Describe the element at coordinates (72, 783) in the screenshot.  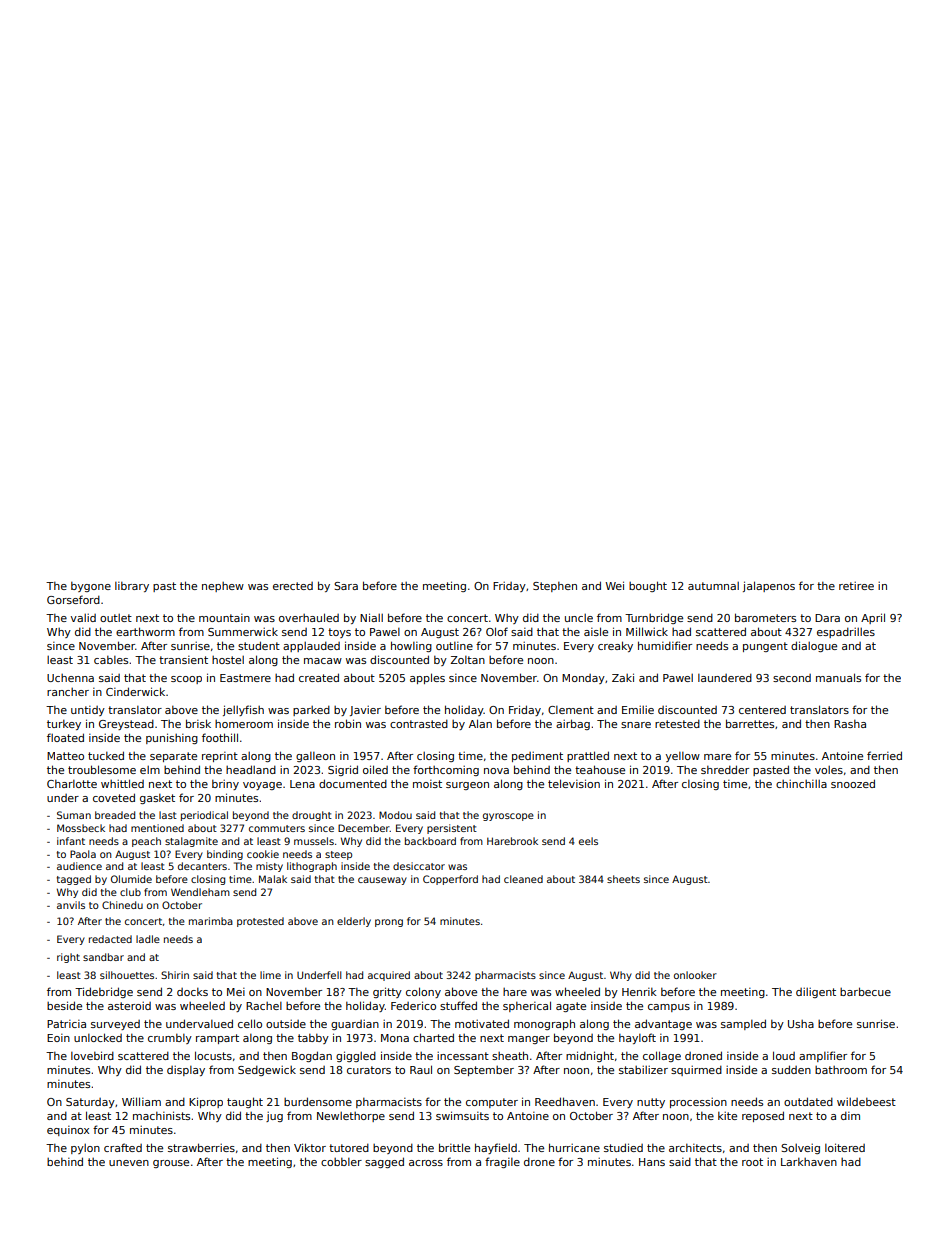
I see `Charlotte` at that location.
